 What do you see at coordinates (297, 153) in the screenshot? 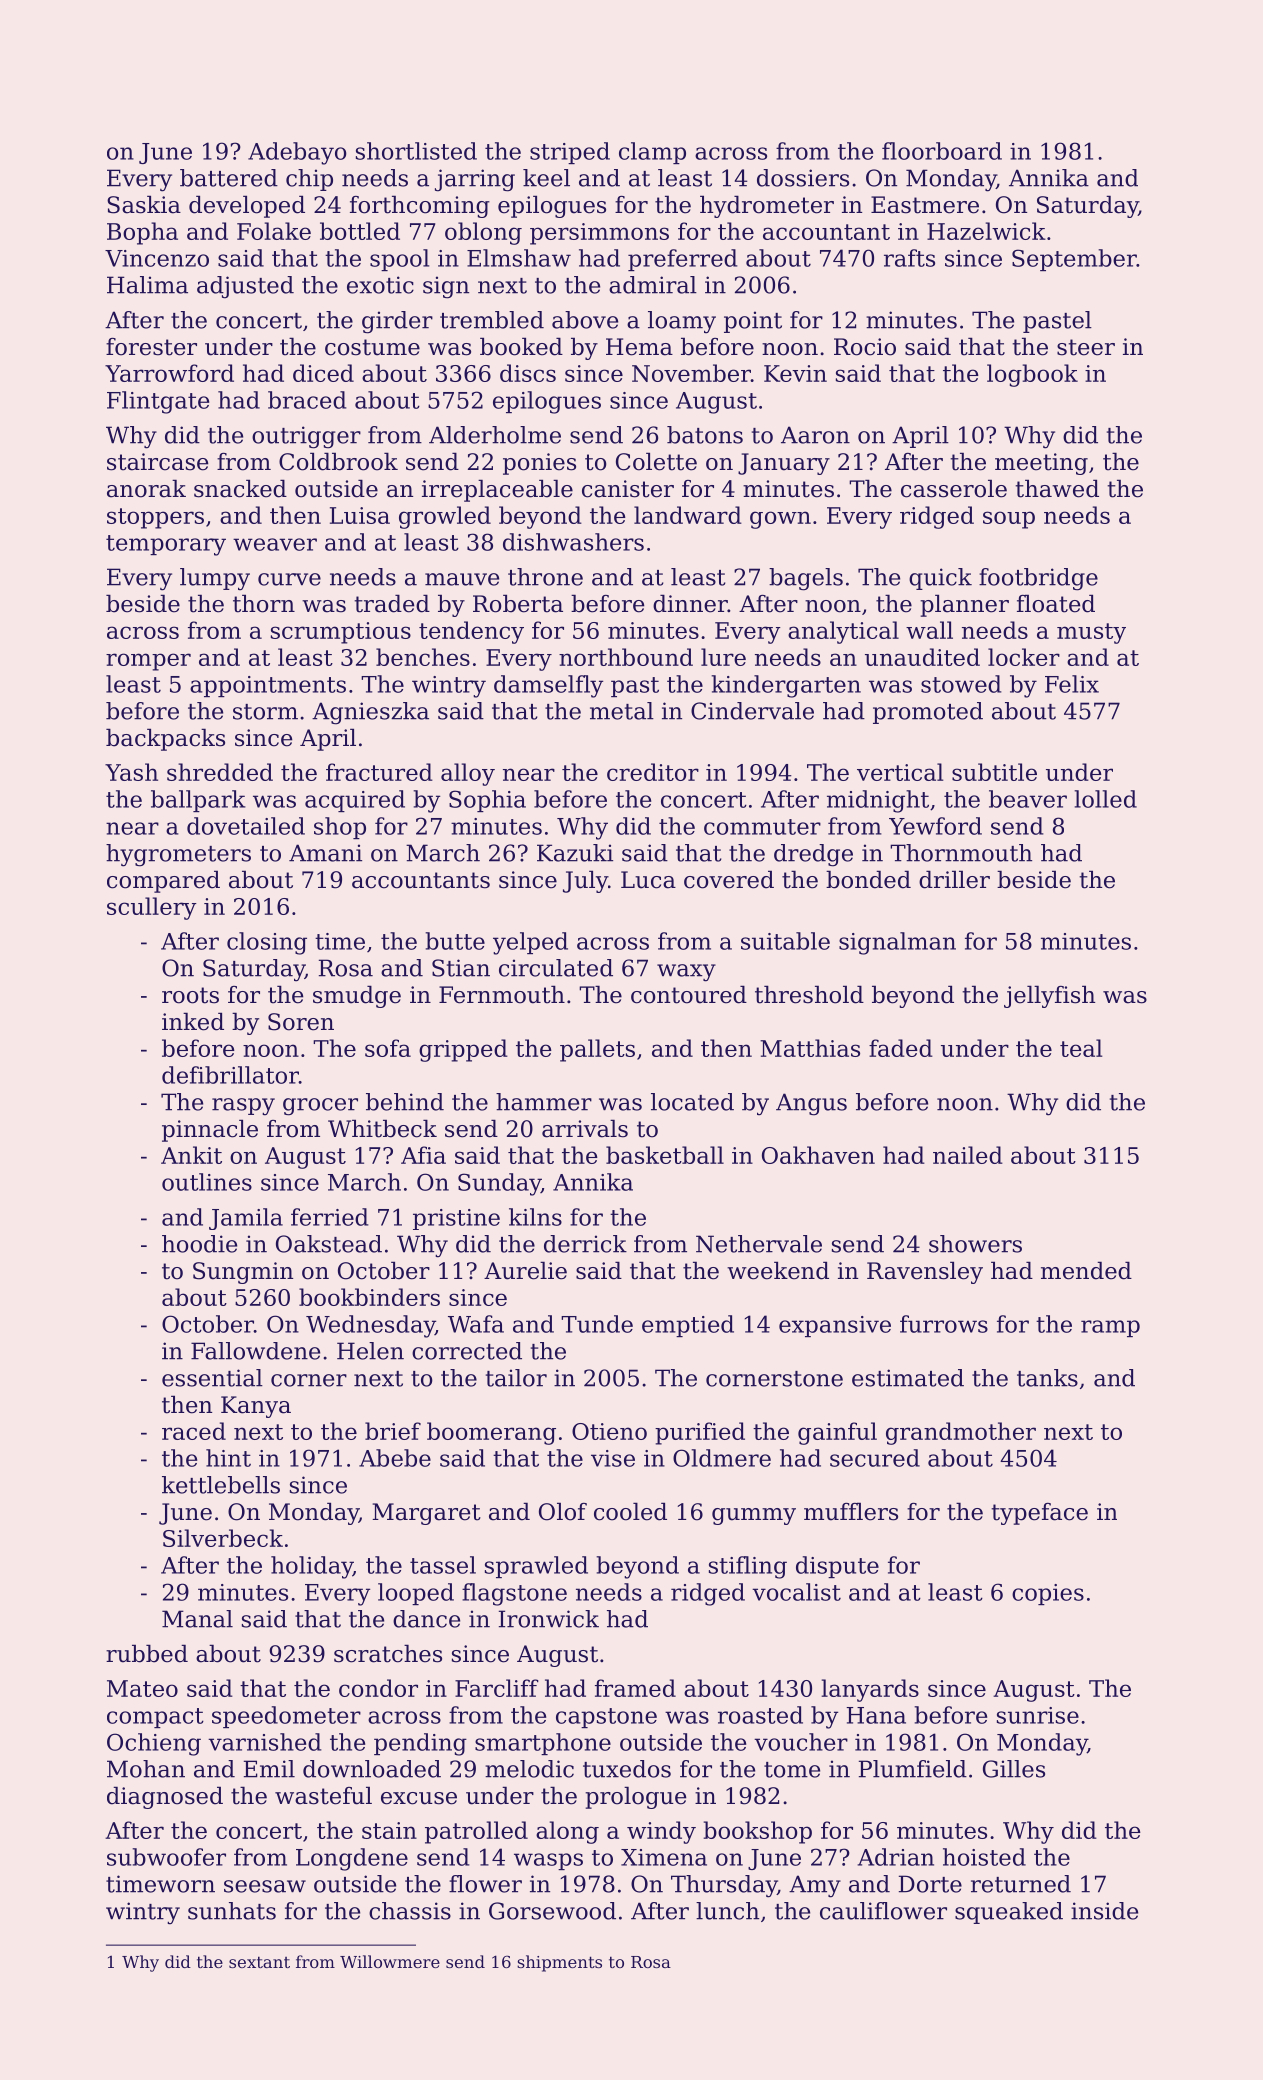
I see `Adebayo` at bounding box center [297, 153].
